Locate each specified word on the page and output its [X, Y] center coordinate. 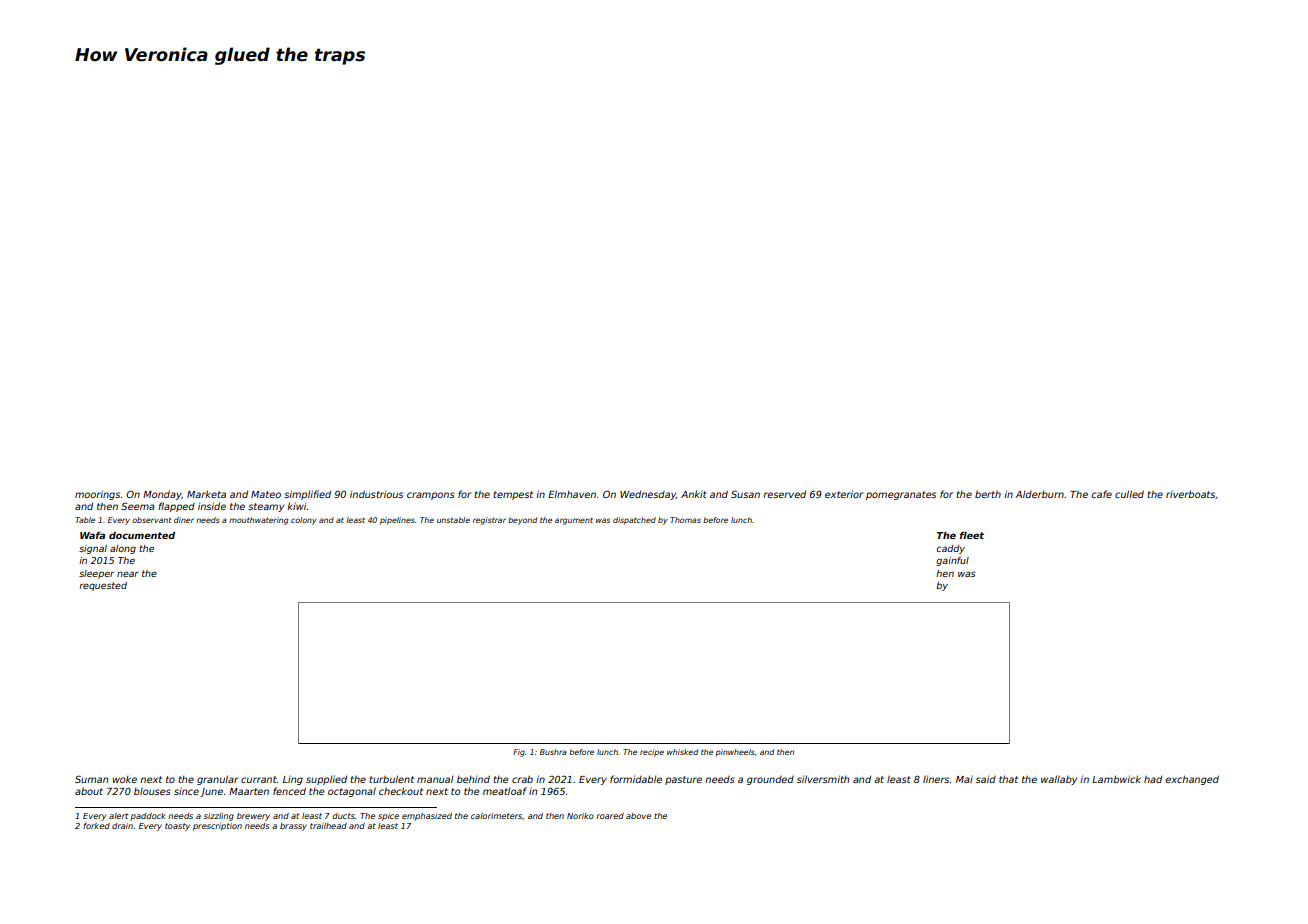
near [128, 574]
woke [125, 779]
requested [103, 586]
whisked [683, 752]
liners [936, 779]
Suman [91, 779]
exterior [844, 494]
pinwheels [735, 752]
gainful [952, 561]
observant [151, 520]
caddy [950, 549]
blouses [152, 791]
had [1153, 779]
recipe [652, 753]
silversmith [823, 779]
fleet [972, 535]
